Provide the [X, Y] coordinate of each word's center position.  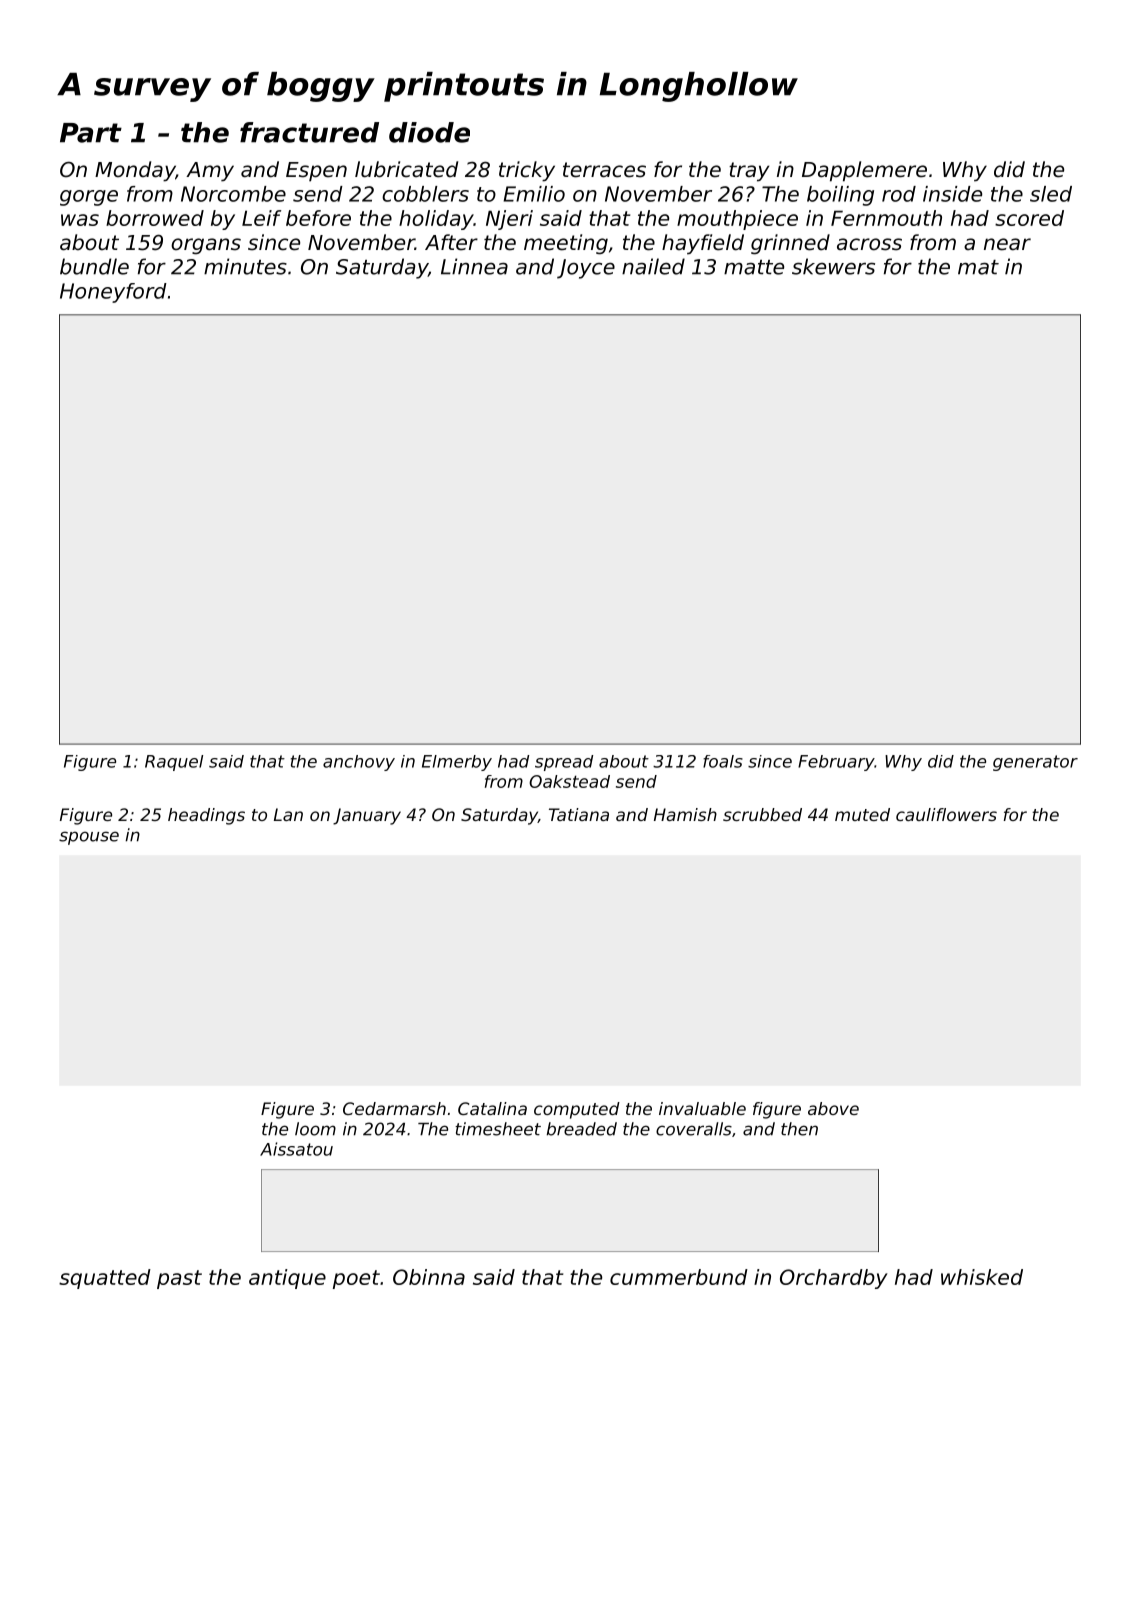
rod [899, 194]
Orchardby [834, 1279]
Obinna [429, 1277]
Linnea [474, 266]
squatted [105, 1279]
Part [91, 133]
